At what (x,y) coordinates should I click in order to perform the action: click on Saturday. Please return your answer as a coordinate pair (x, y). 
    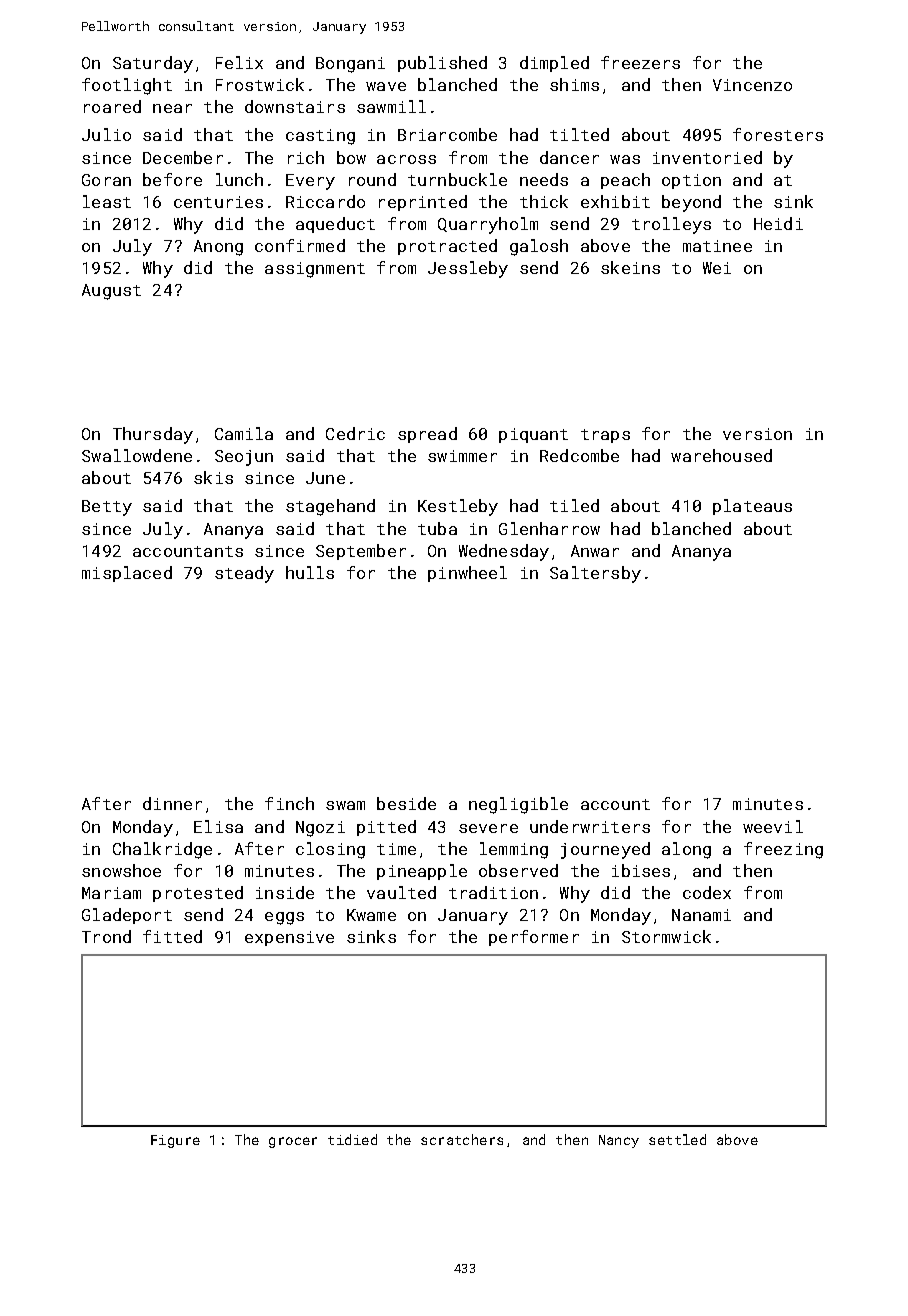
    Looking at the image, I should click on (153, 64).
